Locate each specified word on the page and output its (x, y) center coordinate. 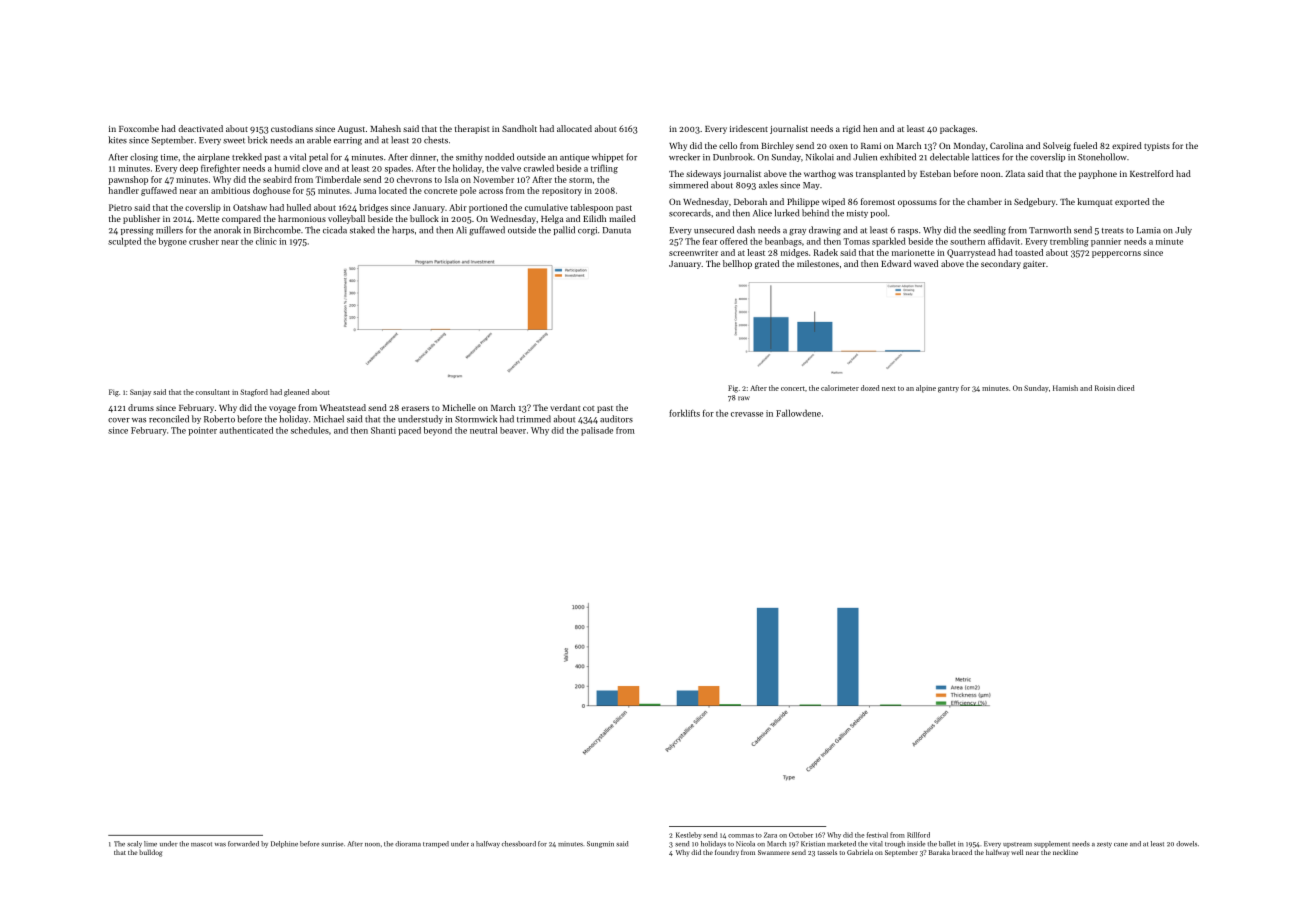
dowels (1186, 844)
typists (1157, 147)
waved (926, 263)
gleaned (296, 393)
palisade (597, 431)
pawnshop (128, 180)
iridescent (749, 128)
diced (1125, 388)
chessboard (519, 844)
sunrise (332, 844)
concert (793, 388)
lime (150, 844)
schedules (310, 430)
